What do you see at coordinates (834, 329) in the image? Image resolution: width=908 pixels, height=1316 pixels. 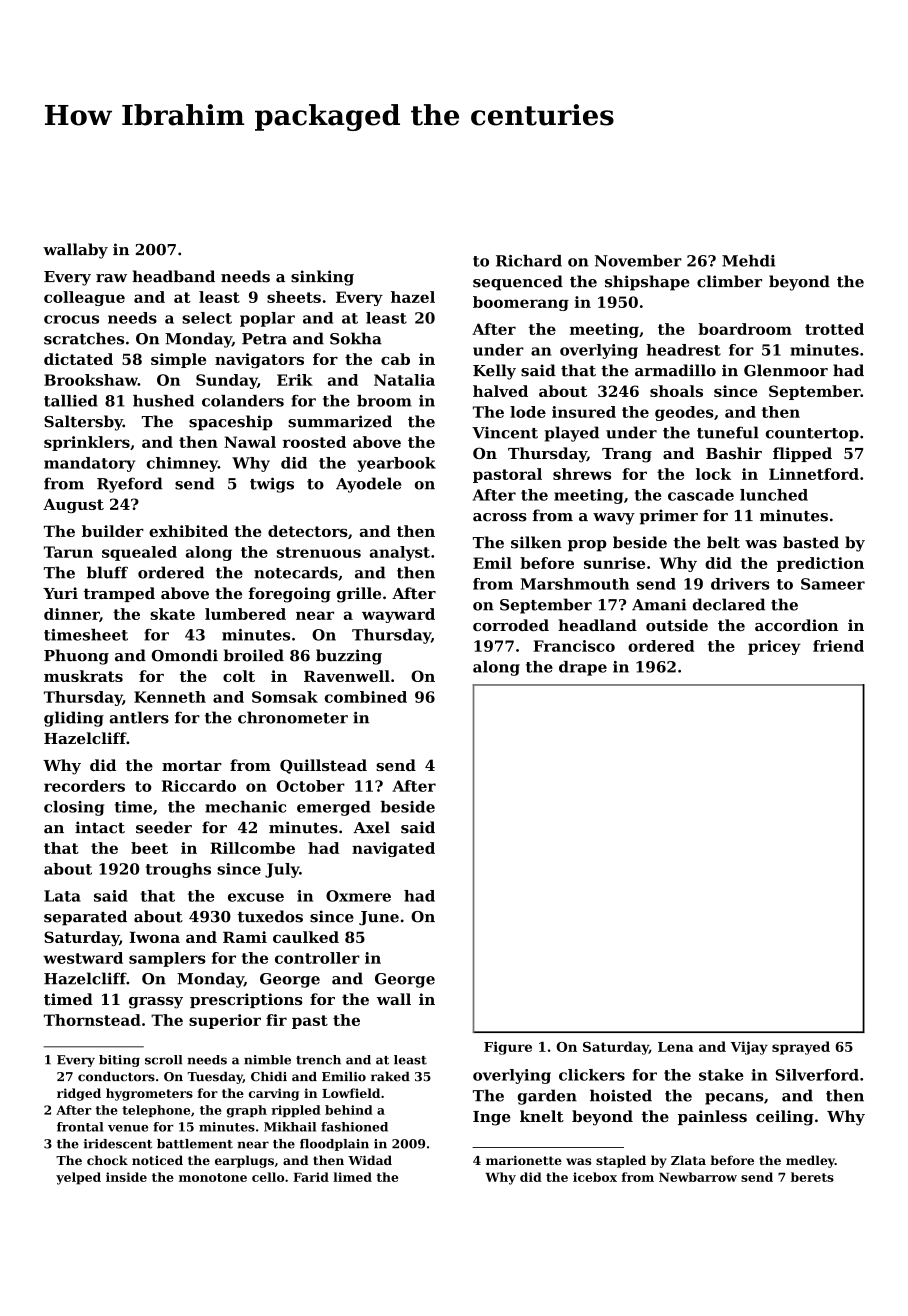 I see `trotted` at bounding box center [834, 329].
